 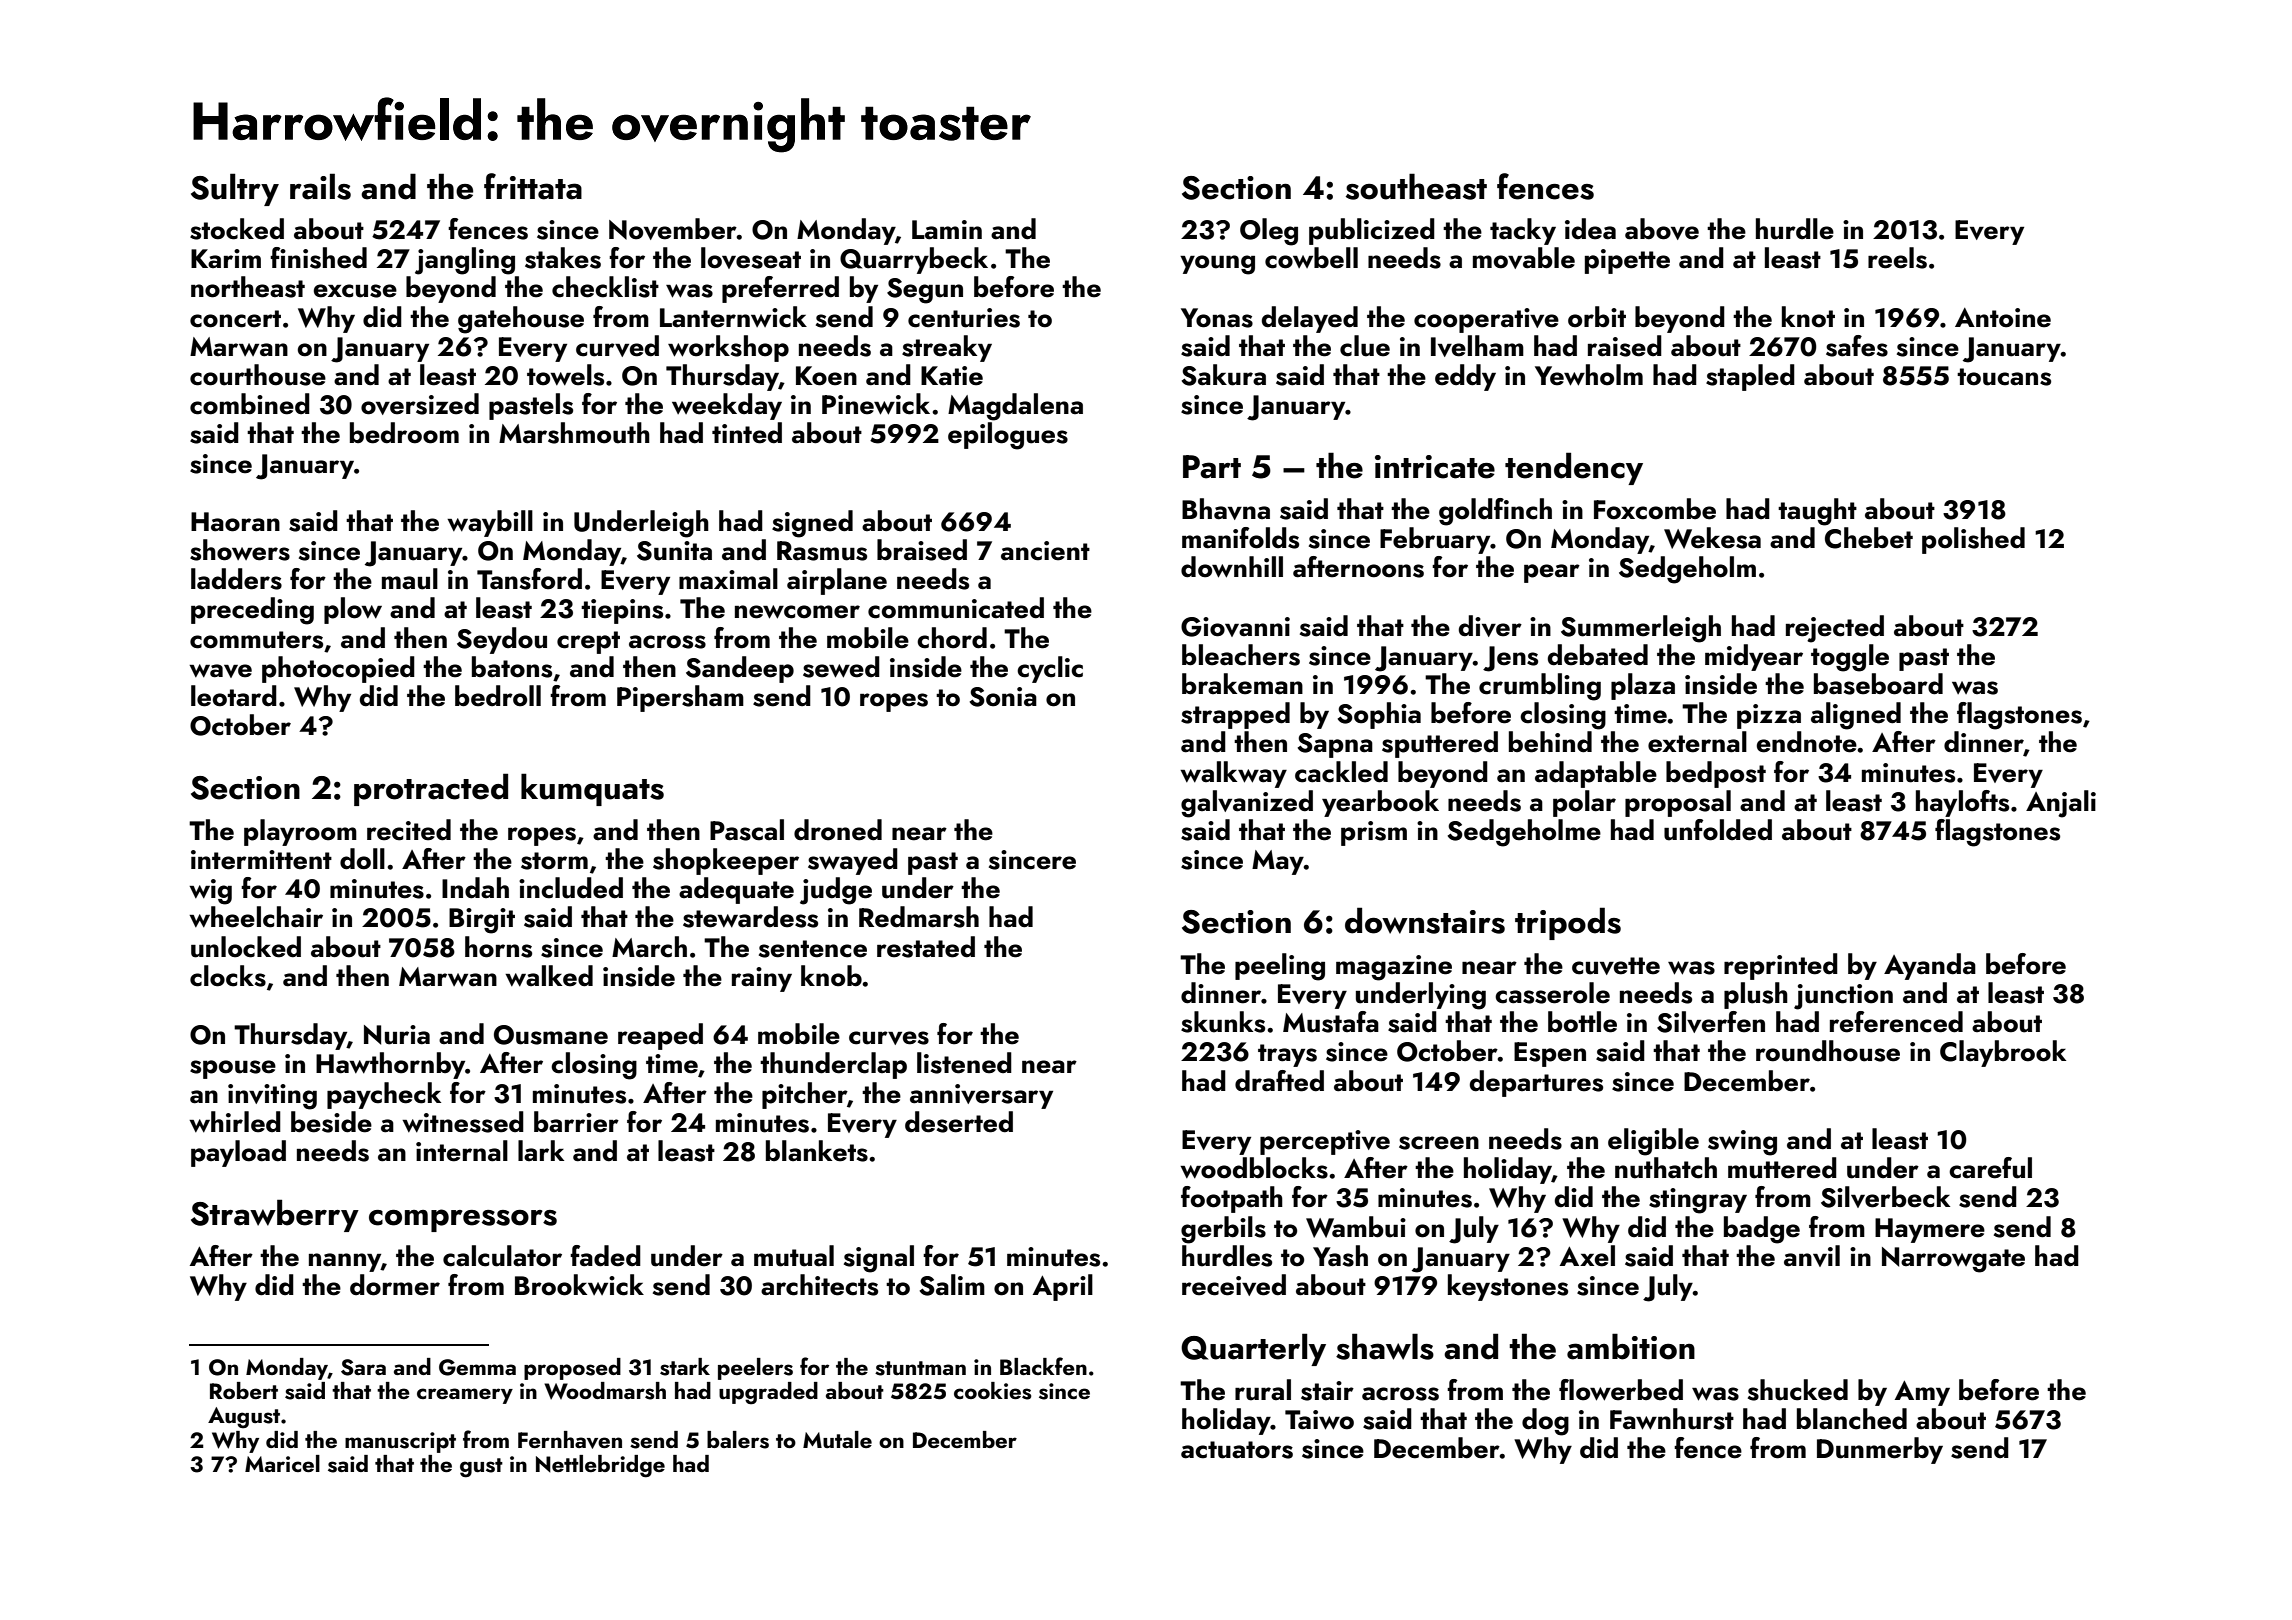 I want to click on stewardess, so click(x=750, y=917).
